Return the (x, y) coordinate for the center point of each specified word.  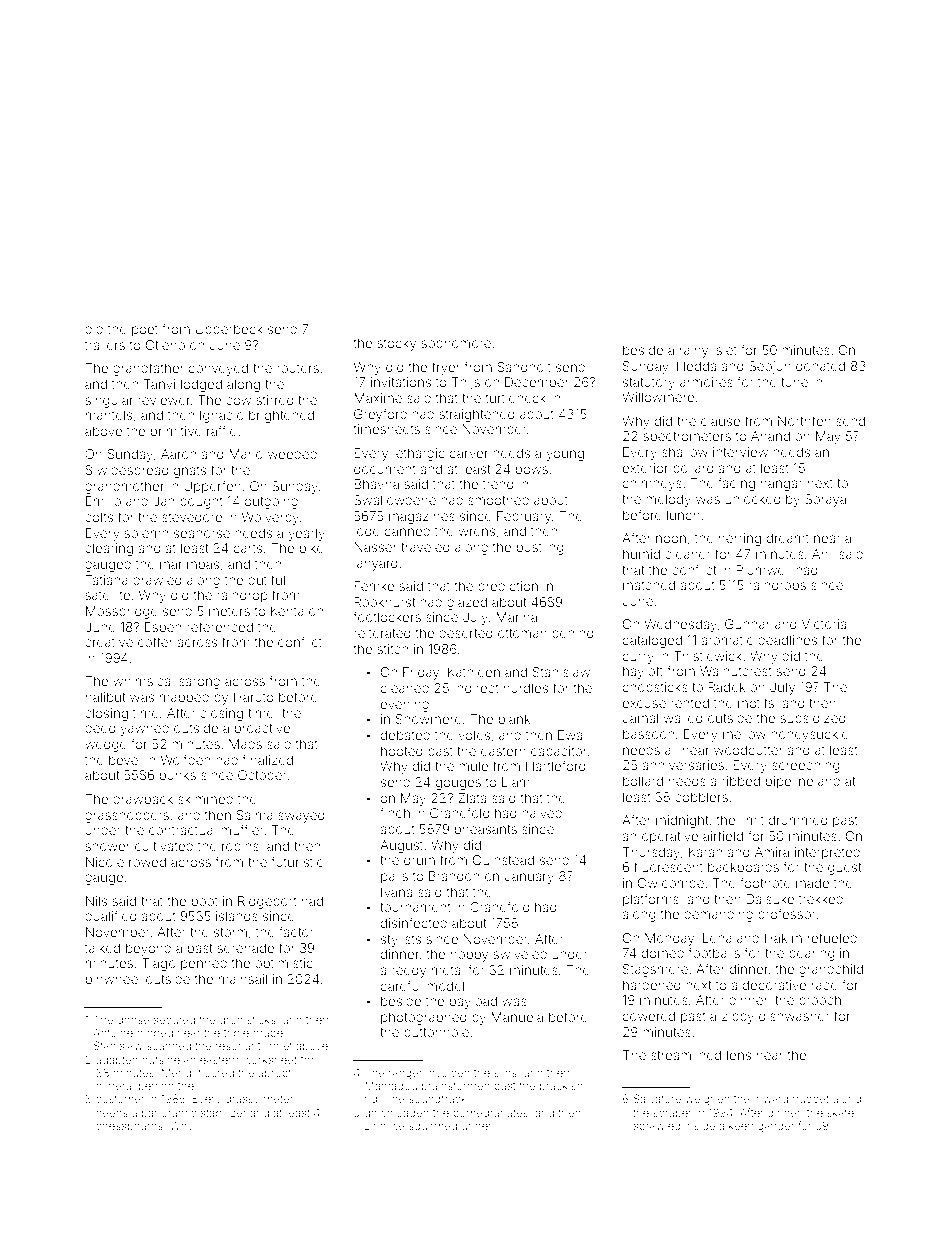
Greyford (380, 415)
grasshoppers (127, 816)
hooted (402, 751)
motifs (756, 702)
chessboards (129, 1126)
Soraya (825, 500)
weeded (292, 454)
